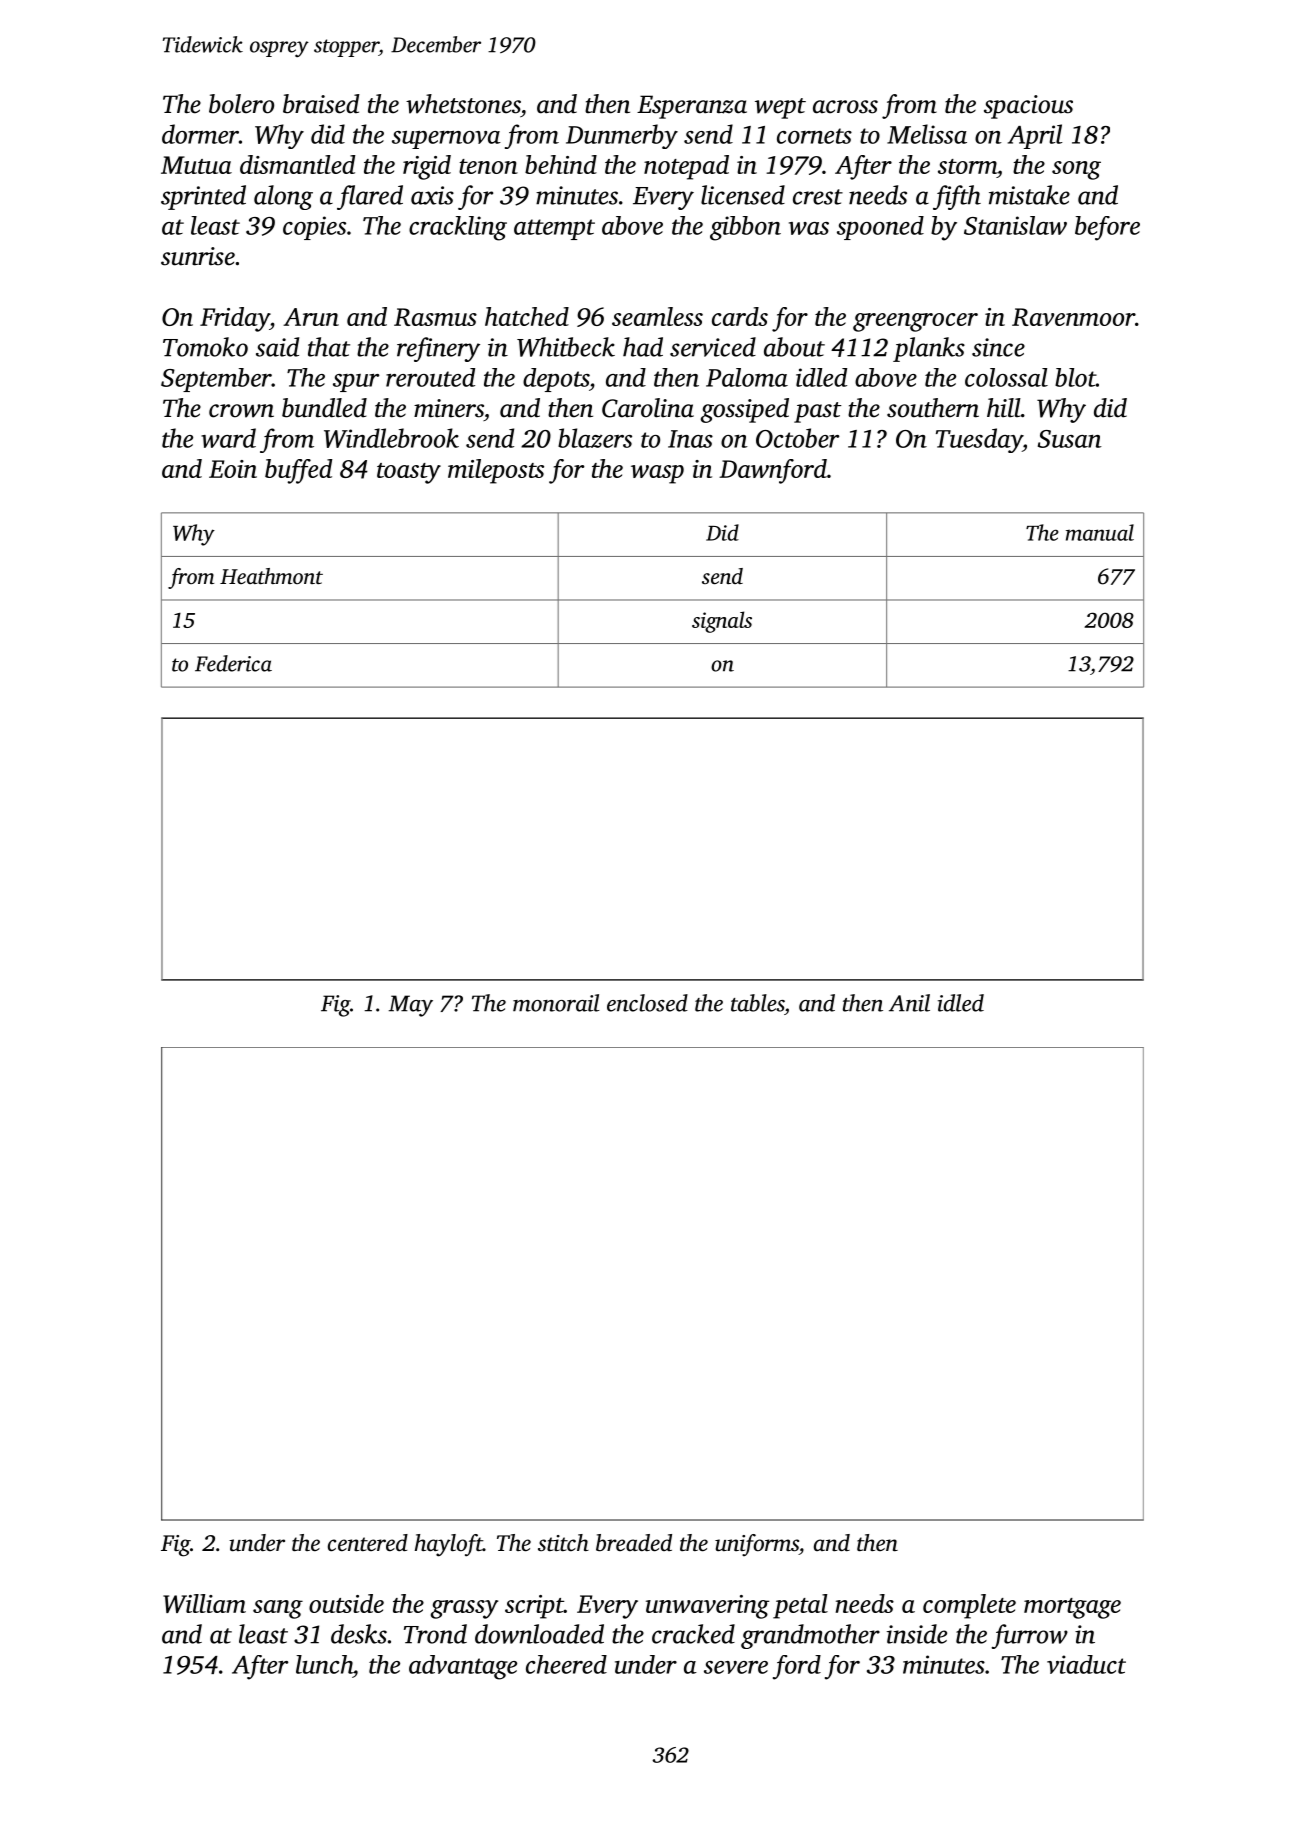  What do you see at coordinates (780, 108) in the screenshot?
I see `wept` at bounding box center [780, 108].
